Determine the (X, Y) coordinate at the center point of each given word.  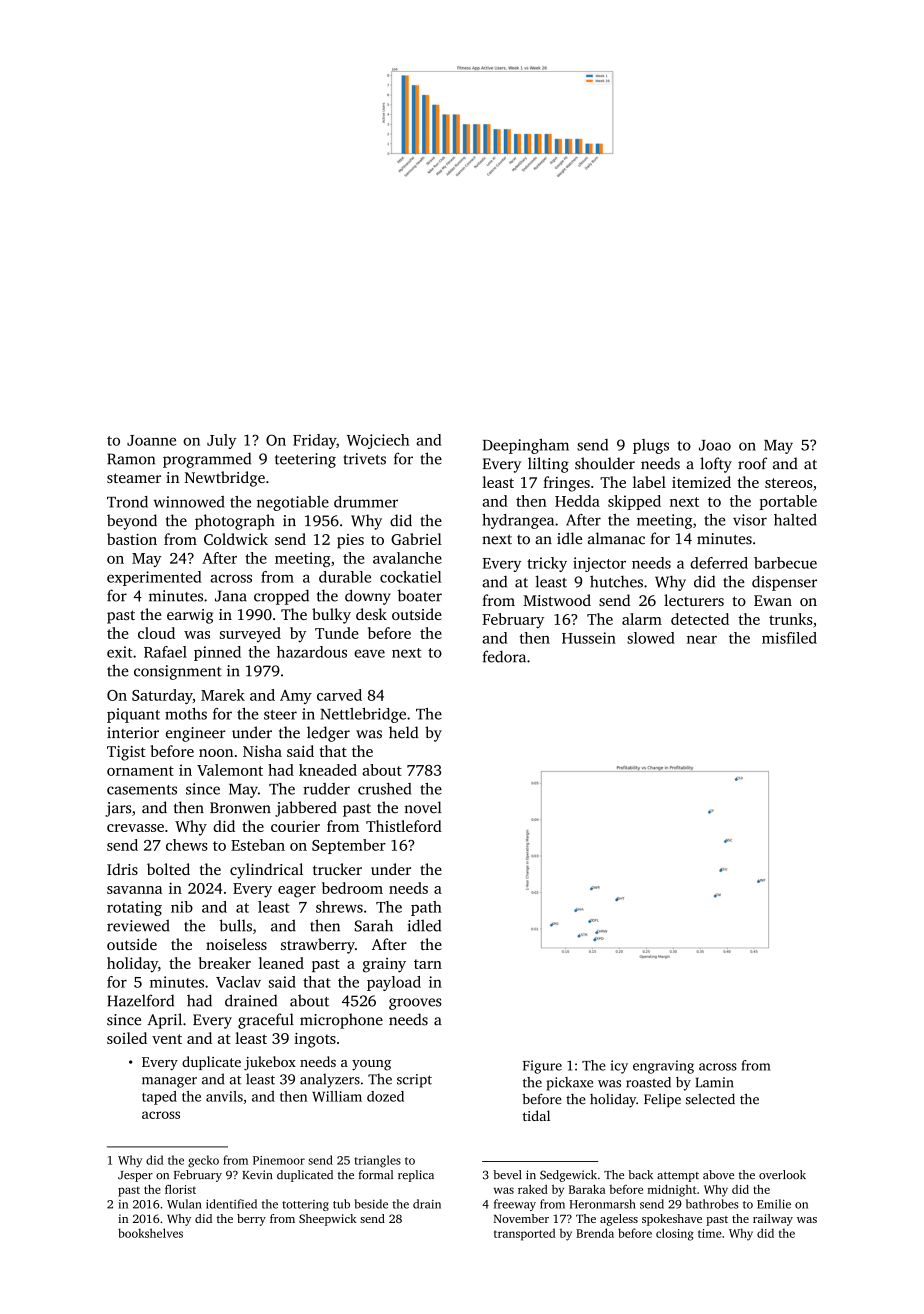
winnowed (189, 502)
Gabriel (416, 539)
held (403, 732)
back (640, 1174)
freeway (515, 1205)
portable (788, 502)
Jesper (135, 1176)
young (371, 1065)
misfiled (789, 638)
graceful (266, 1021)
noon (216, 753)
